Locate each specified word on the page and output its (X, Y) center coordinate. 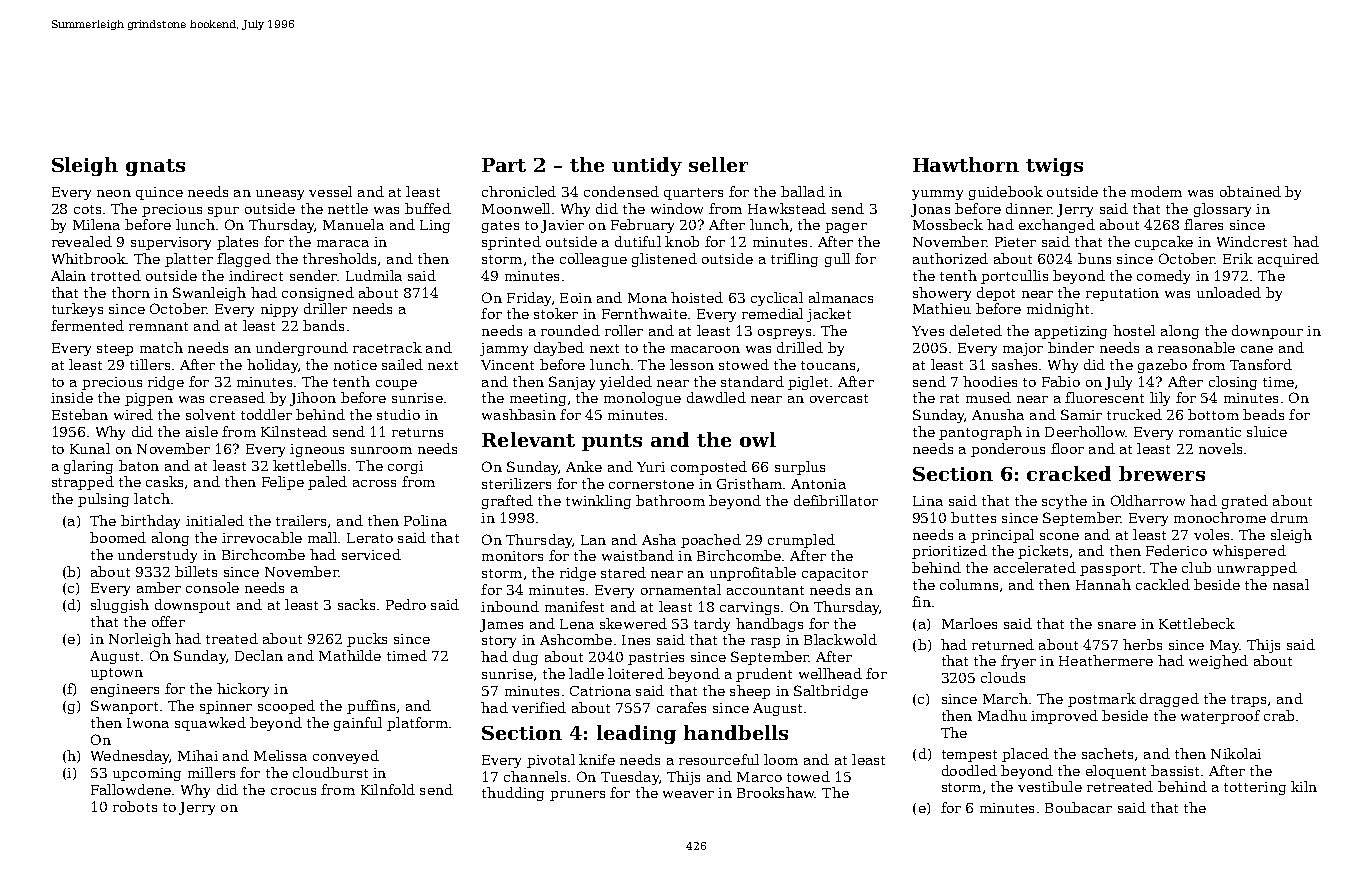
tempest (969, 756)
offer (168, 621)
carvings (749, 608)
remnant (158, 326)
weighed (1218, 662)
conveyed (346, 757)
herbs (1142, 644)
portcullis (1014, 277)
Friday (529, 299)
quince (159, 193)
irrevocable (262, 537)
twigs (1054, 167)
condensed (621, 191)
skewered (633, 623)
